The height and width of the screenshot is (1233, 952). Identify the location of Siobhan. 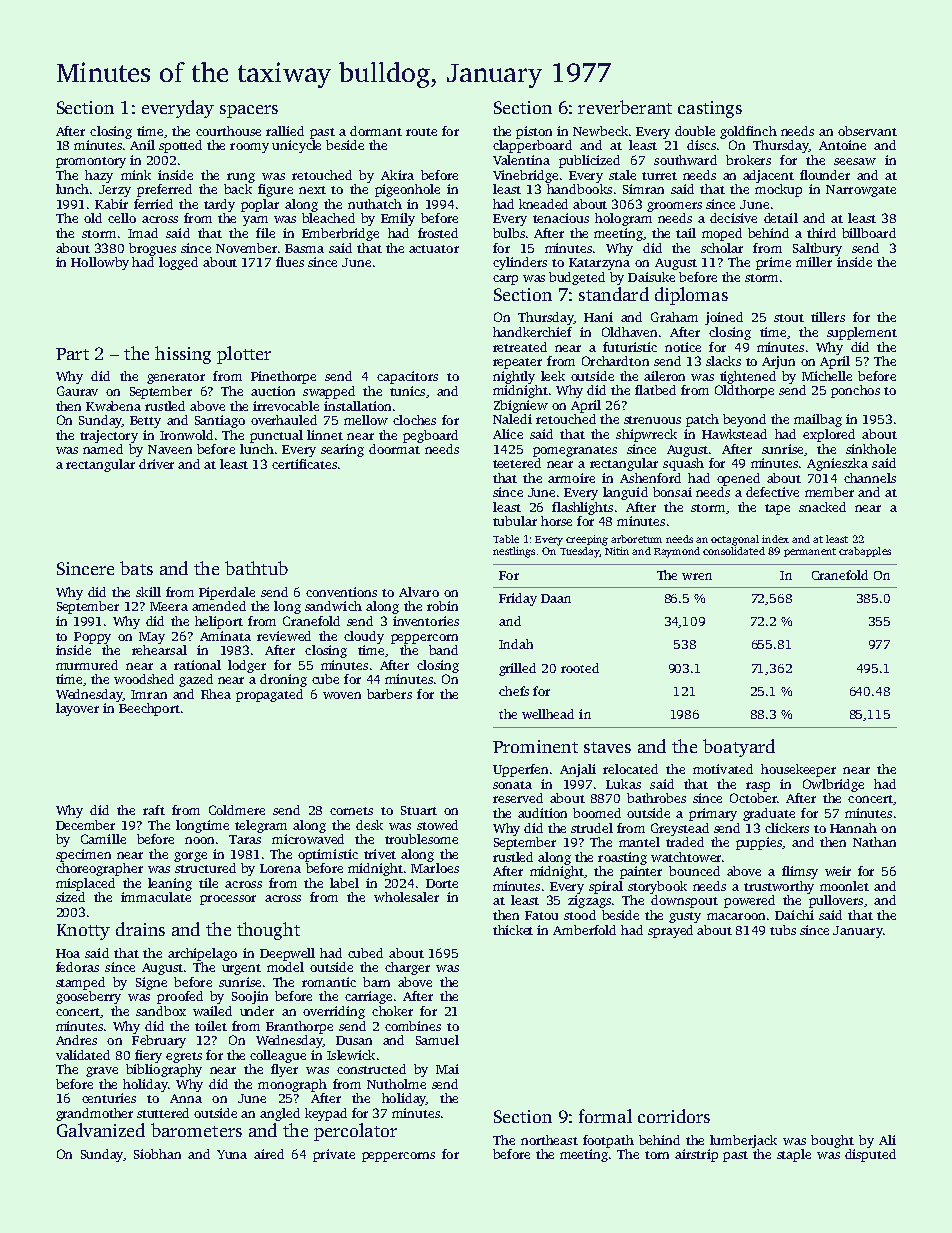
(157, 1154).
